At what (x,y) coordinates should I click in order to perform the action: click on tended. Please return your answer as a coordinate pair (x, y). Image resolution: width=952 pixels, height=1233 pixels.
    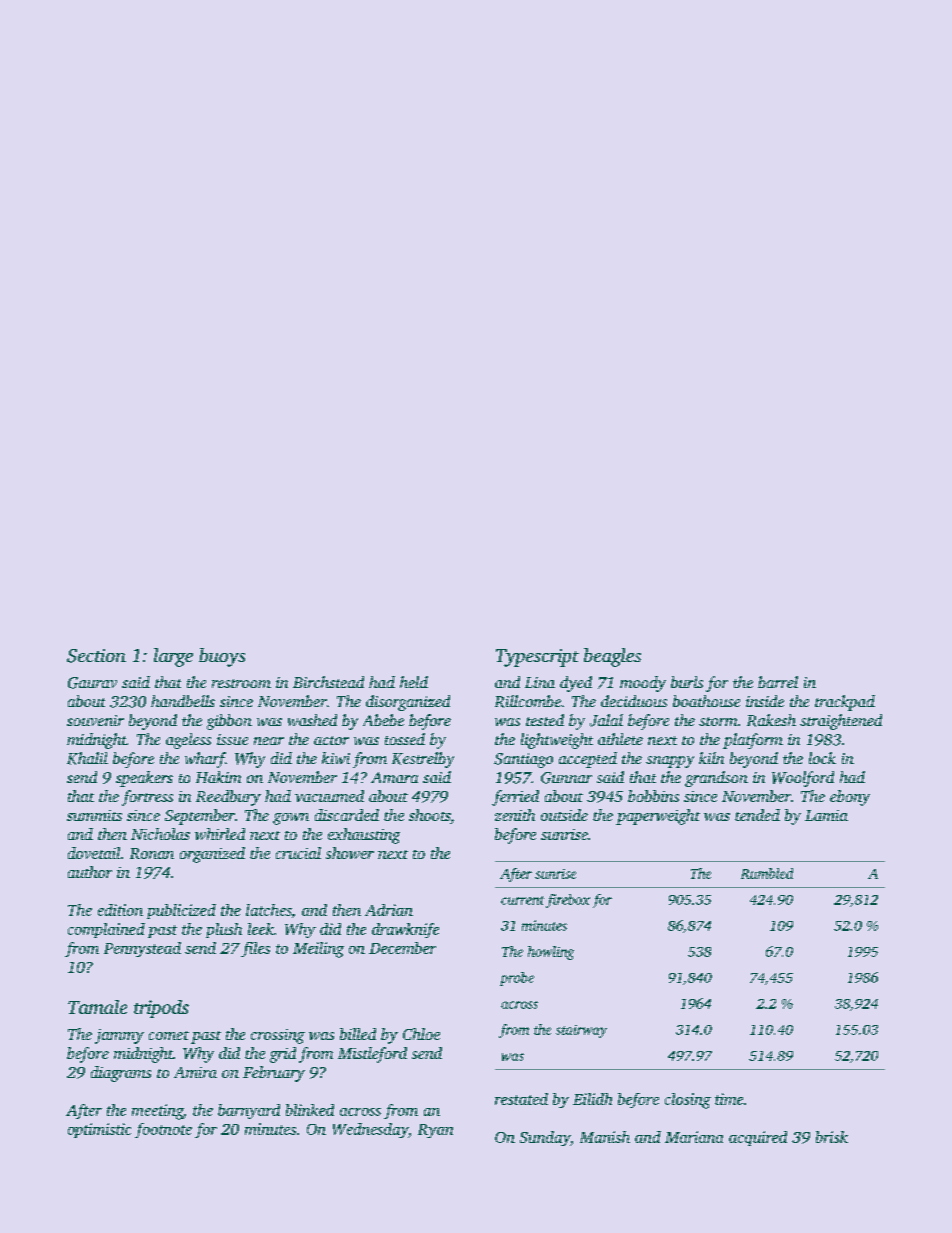
    Looking at the image, I should click on (757, 815).
